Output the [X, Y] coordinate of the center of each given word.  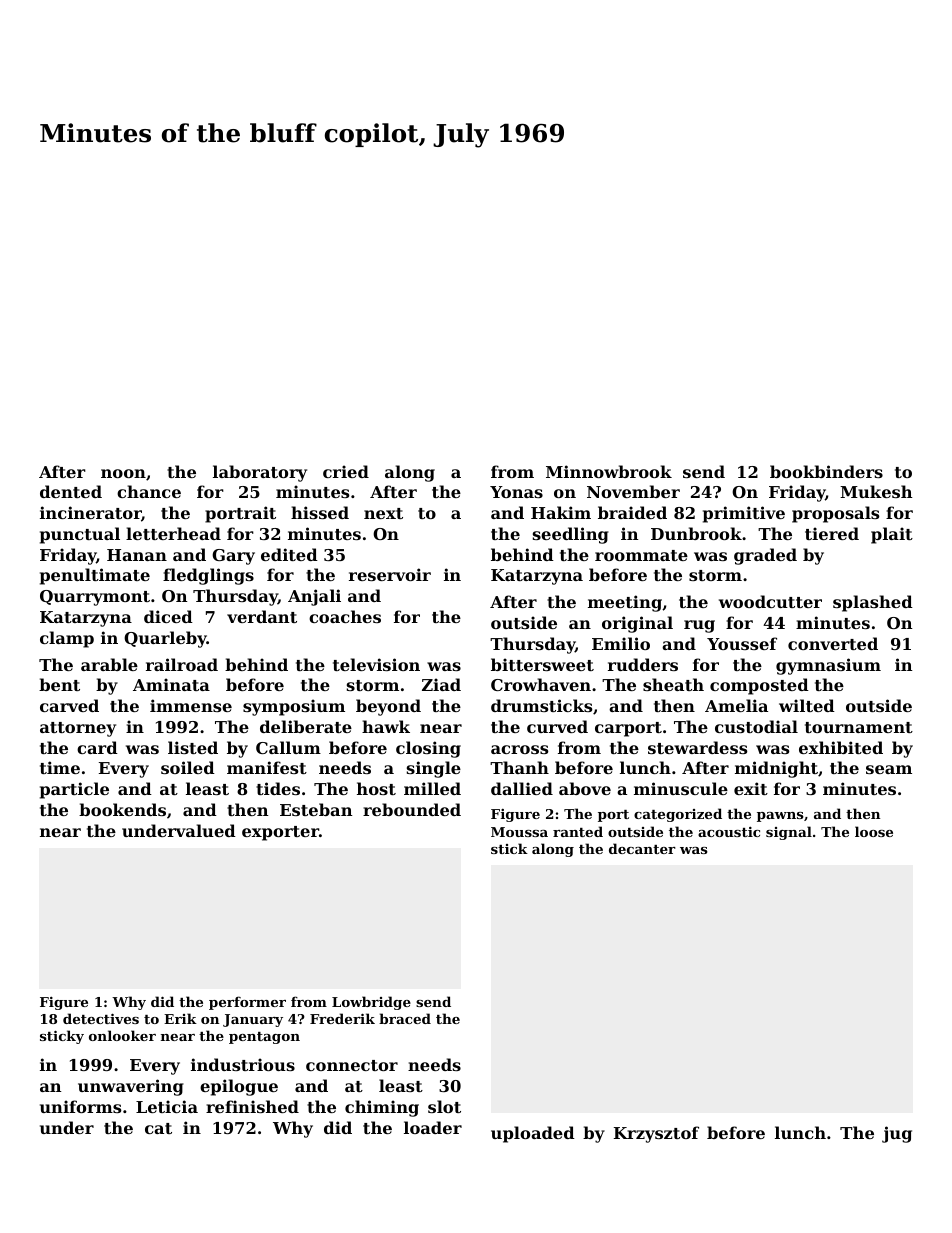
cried [346, 471]
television [376, 664]
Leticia [167, 1106]
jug [897, 1134]
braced [405, 1018]
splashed [873, 603]
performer [247, 1003]
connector [352, 1065]
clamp [67, 639]
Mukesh [876, 491]
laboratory [260, 473]
